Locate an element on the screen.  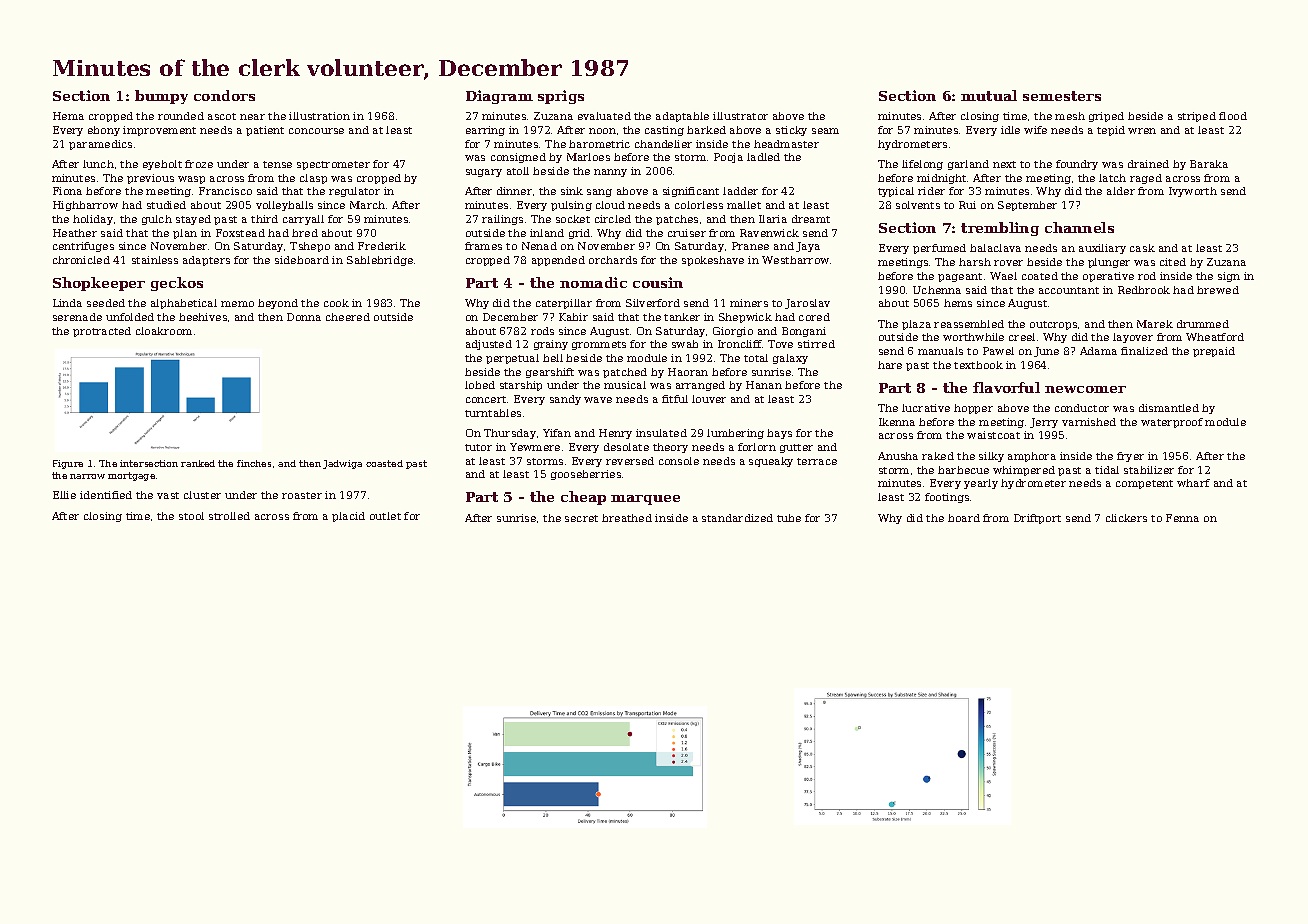
Marloes is located at coordinates (588, 157).
